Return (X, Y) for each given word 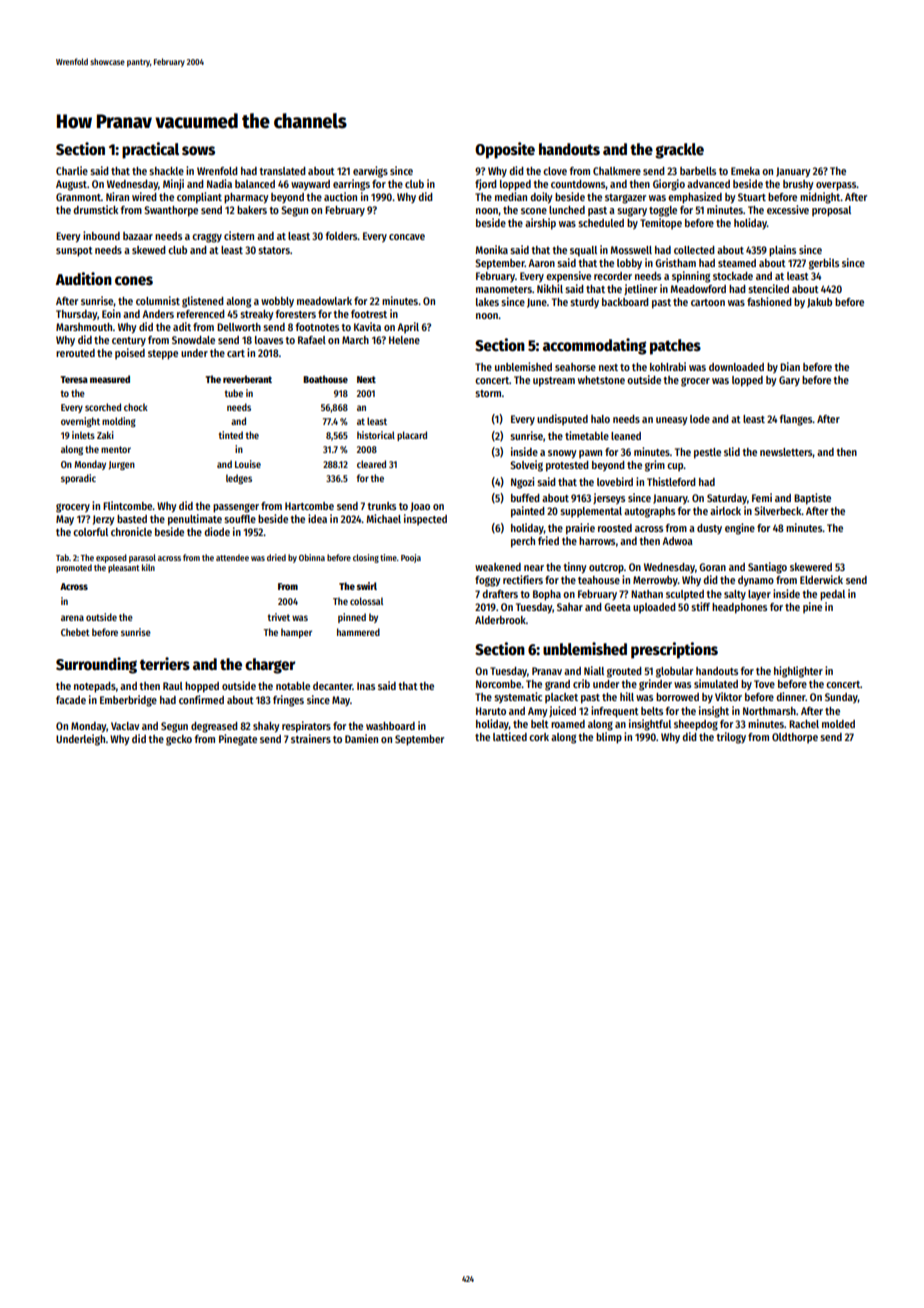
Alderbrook (500, 620)
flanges (796, 420)
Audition (84, 278)
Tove (764, 684)
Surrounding (96, 665)
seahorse (575, 367)
